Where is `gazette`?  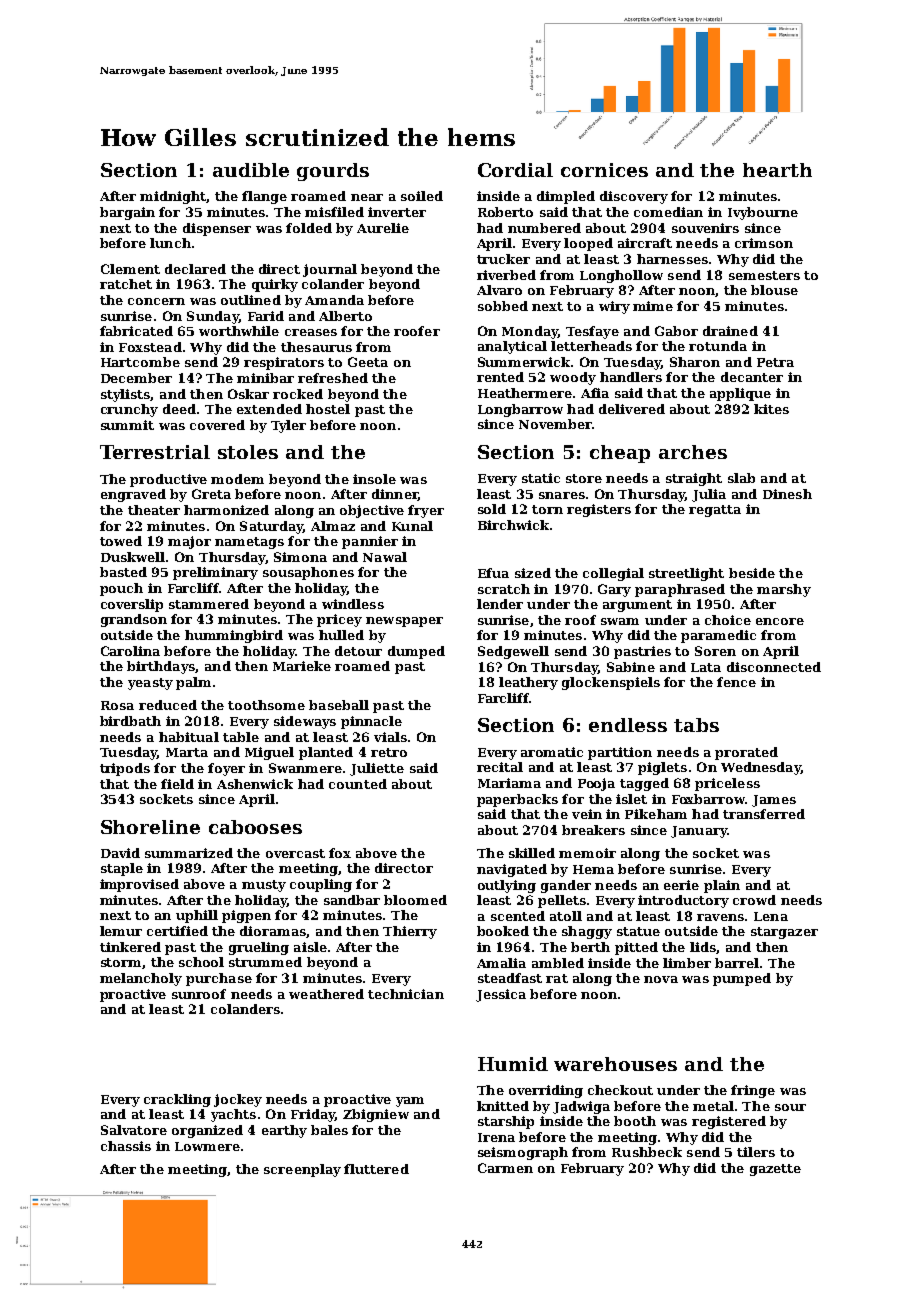
gazette is located at coordinates (775, 1170).
